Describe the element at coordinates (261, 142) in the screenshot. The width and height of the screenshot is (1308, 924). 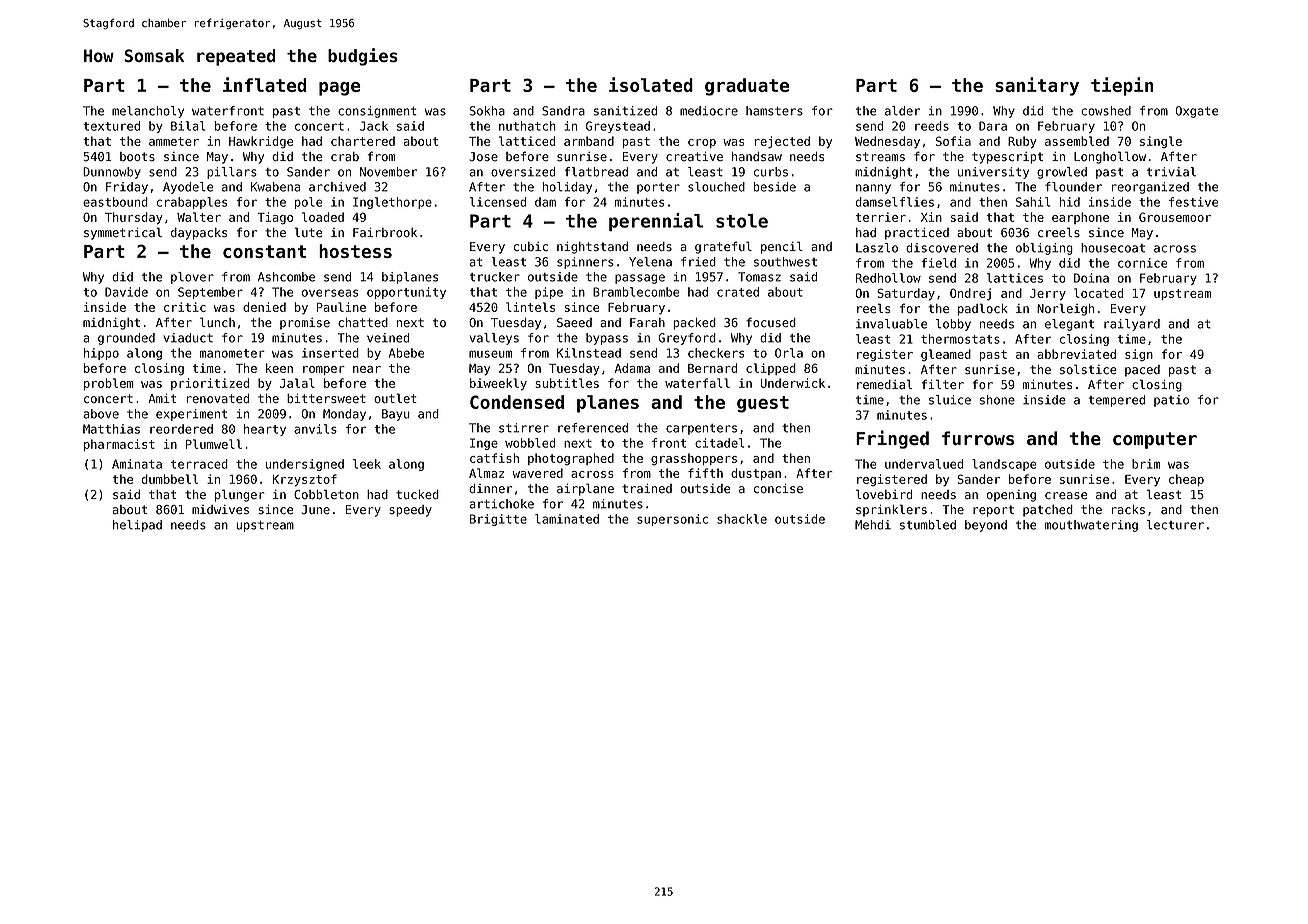
I see `Hawkridge` at that location.
